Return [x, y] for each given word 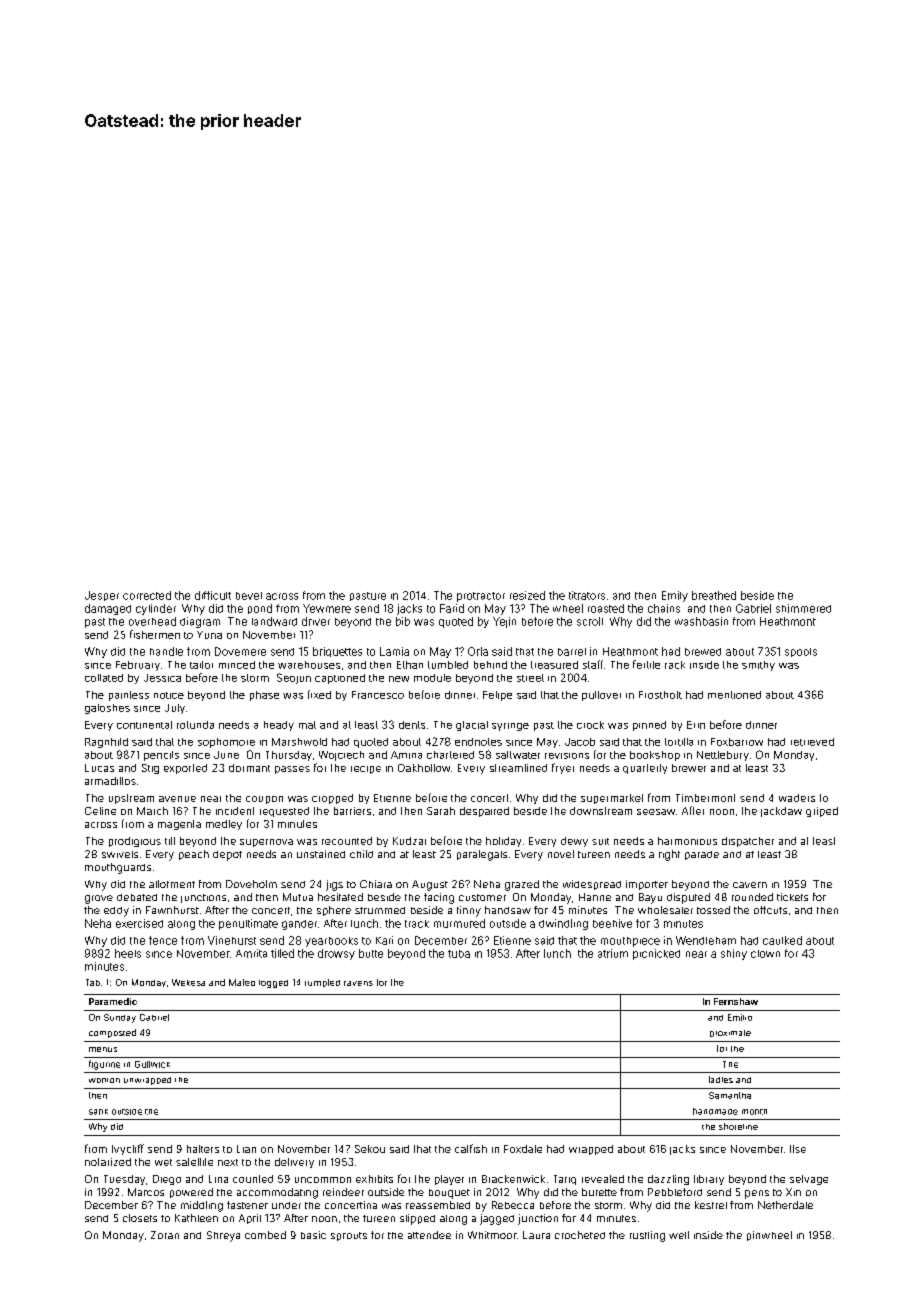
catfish [471, 1148]
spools [801, 652]
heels [128, 953]
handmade [715, 1111]
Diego [167, 1180]
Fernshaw [736, 1001]
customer [482, 897]
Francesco [378, 695]
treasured [554, 665]
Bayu [650, 898]
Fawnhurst [172, 910]
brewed [703, 652]
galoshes [107, 709]
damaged [108, 609]
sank [98, 1112]
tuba [459, 954]
